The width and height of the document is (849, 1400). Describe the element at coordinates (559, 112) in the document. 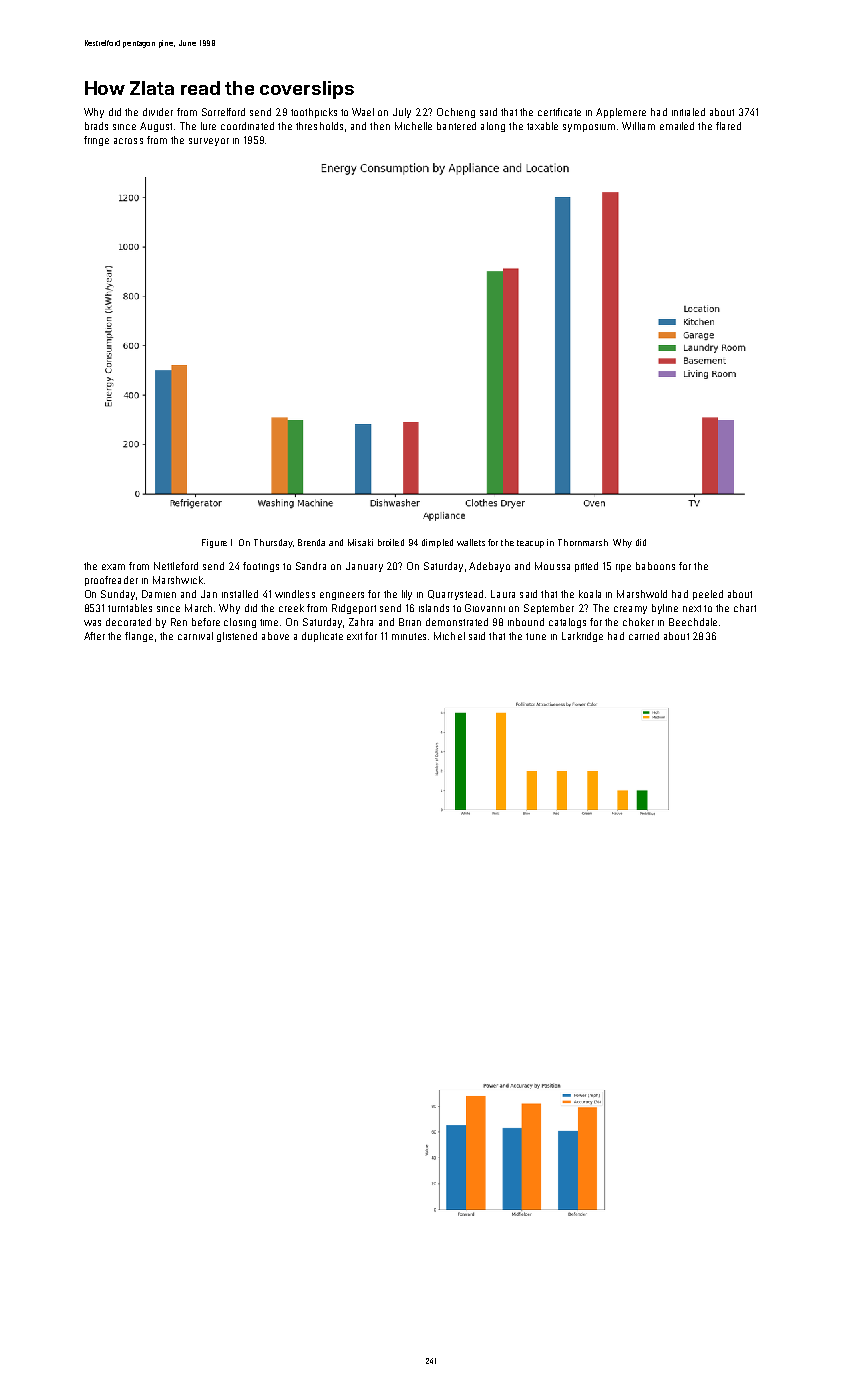

I see `certificate` at that location.
